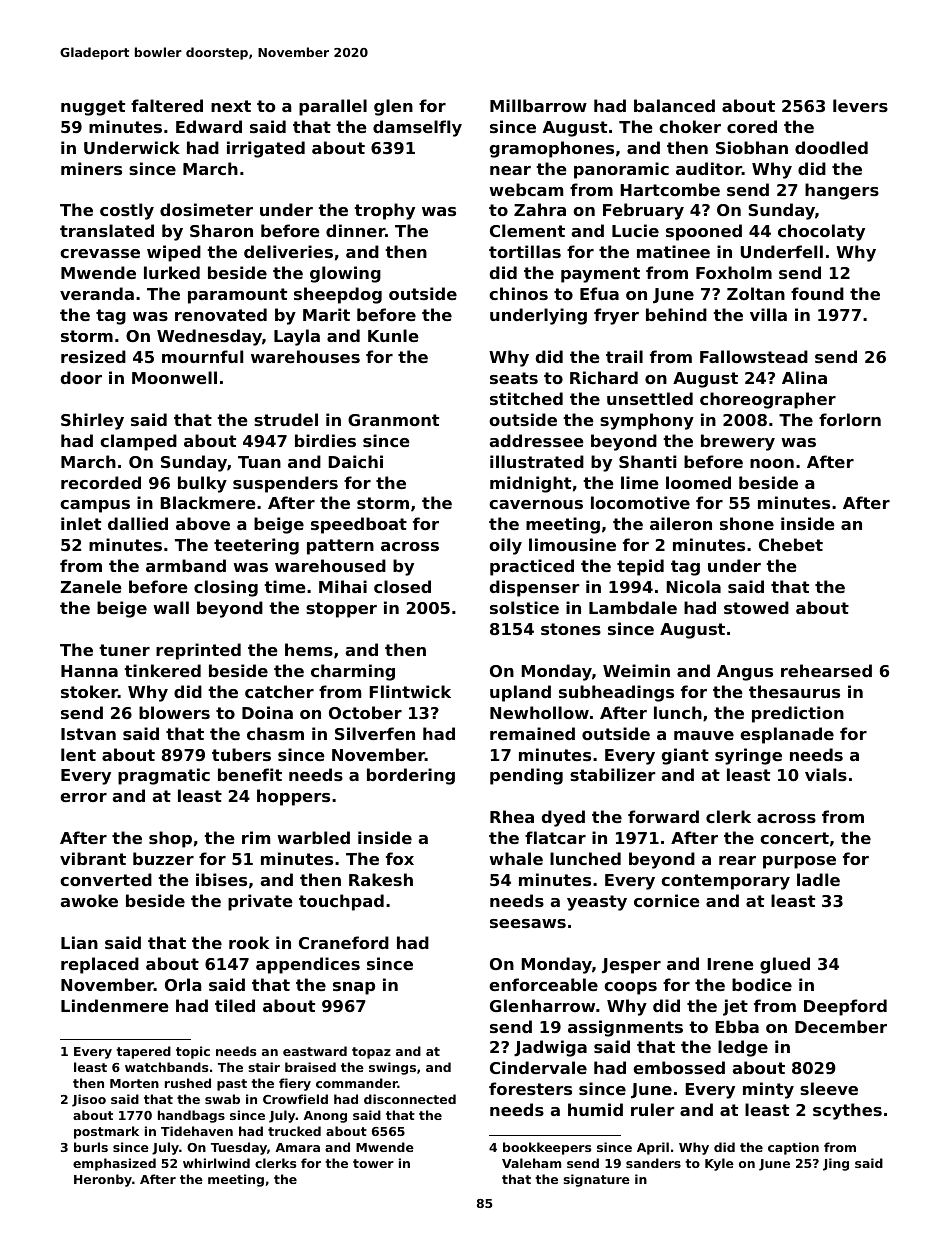  I want to click on solstice, so click(524, 607).
